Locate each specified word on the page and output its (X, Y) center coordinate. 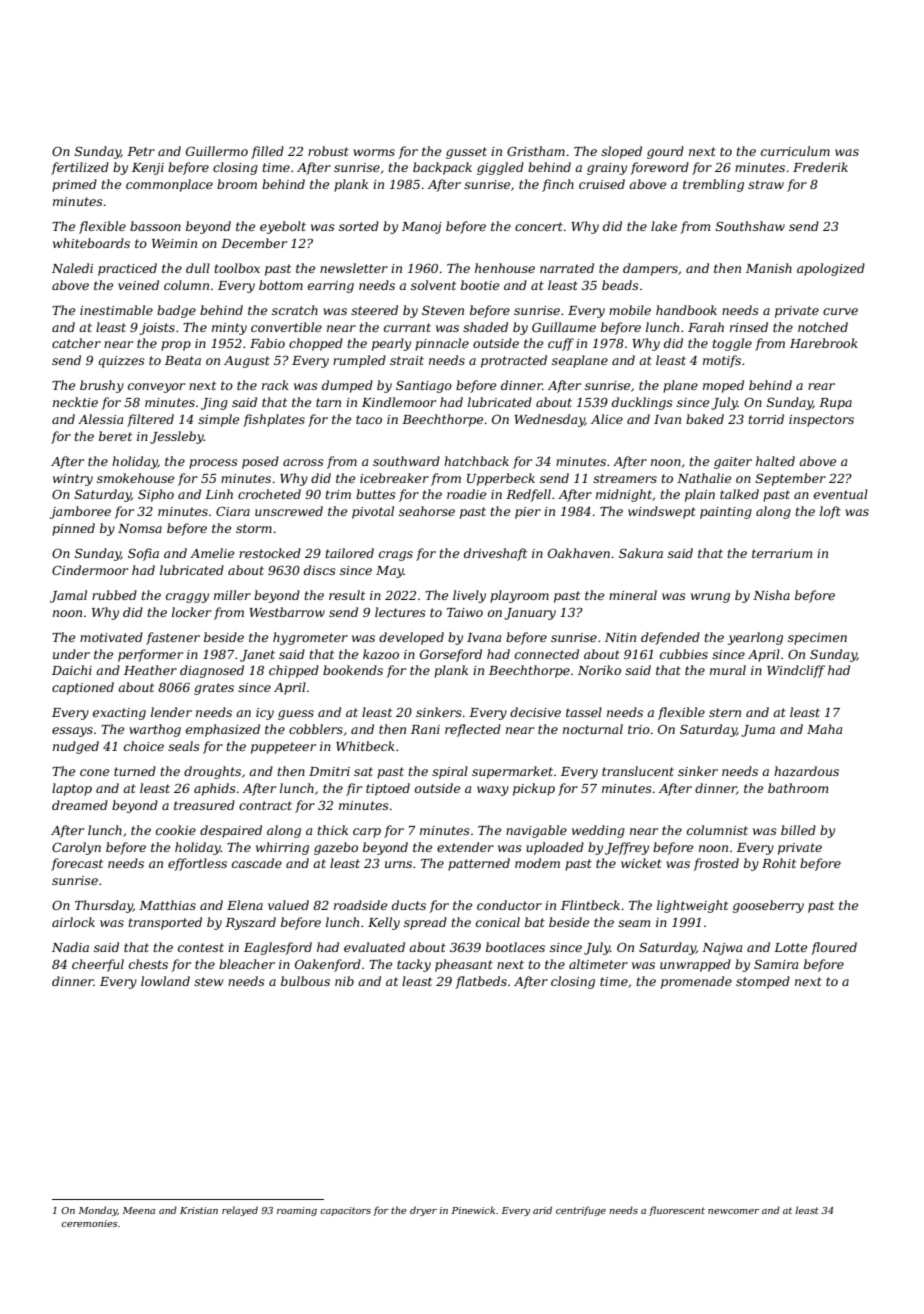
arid (542, 1210)
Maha (824, 729)
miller (232, 595)
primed (74, 185)
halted (775, 461)
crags (396, 556)
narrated (567, 268)
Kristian (199, 1210)
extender (465, 847)
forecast (77, 864)
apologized (831, 269)
